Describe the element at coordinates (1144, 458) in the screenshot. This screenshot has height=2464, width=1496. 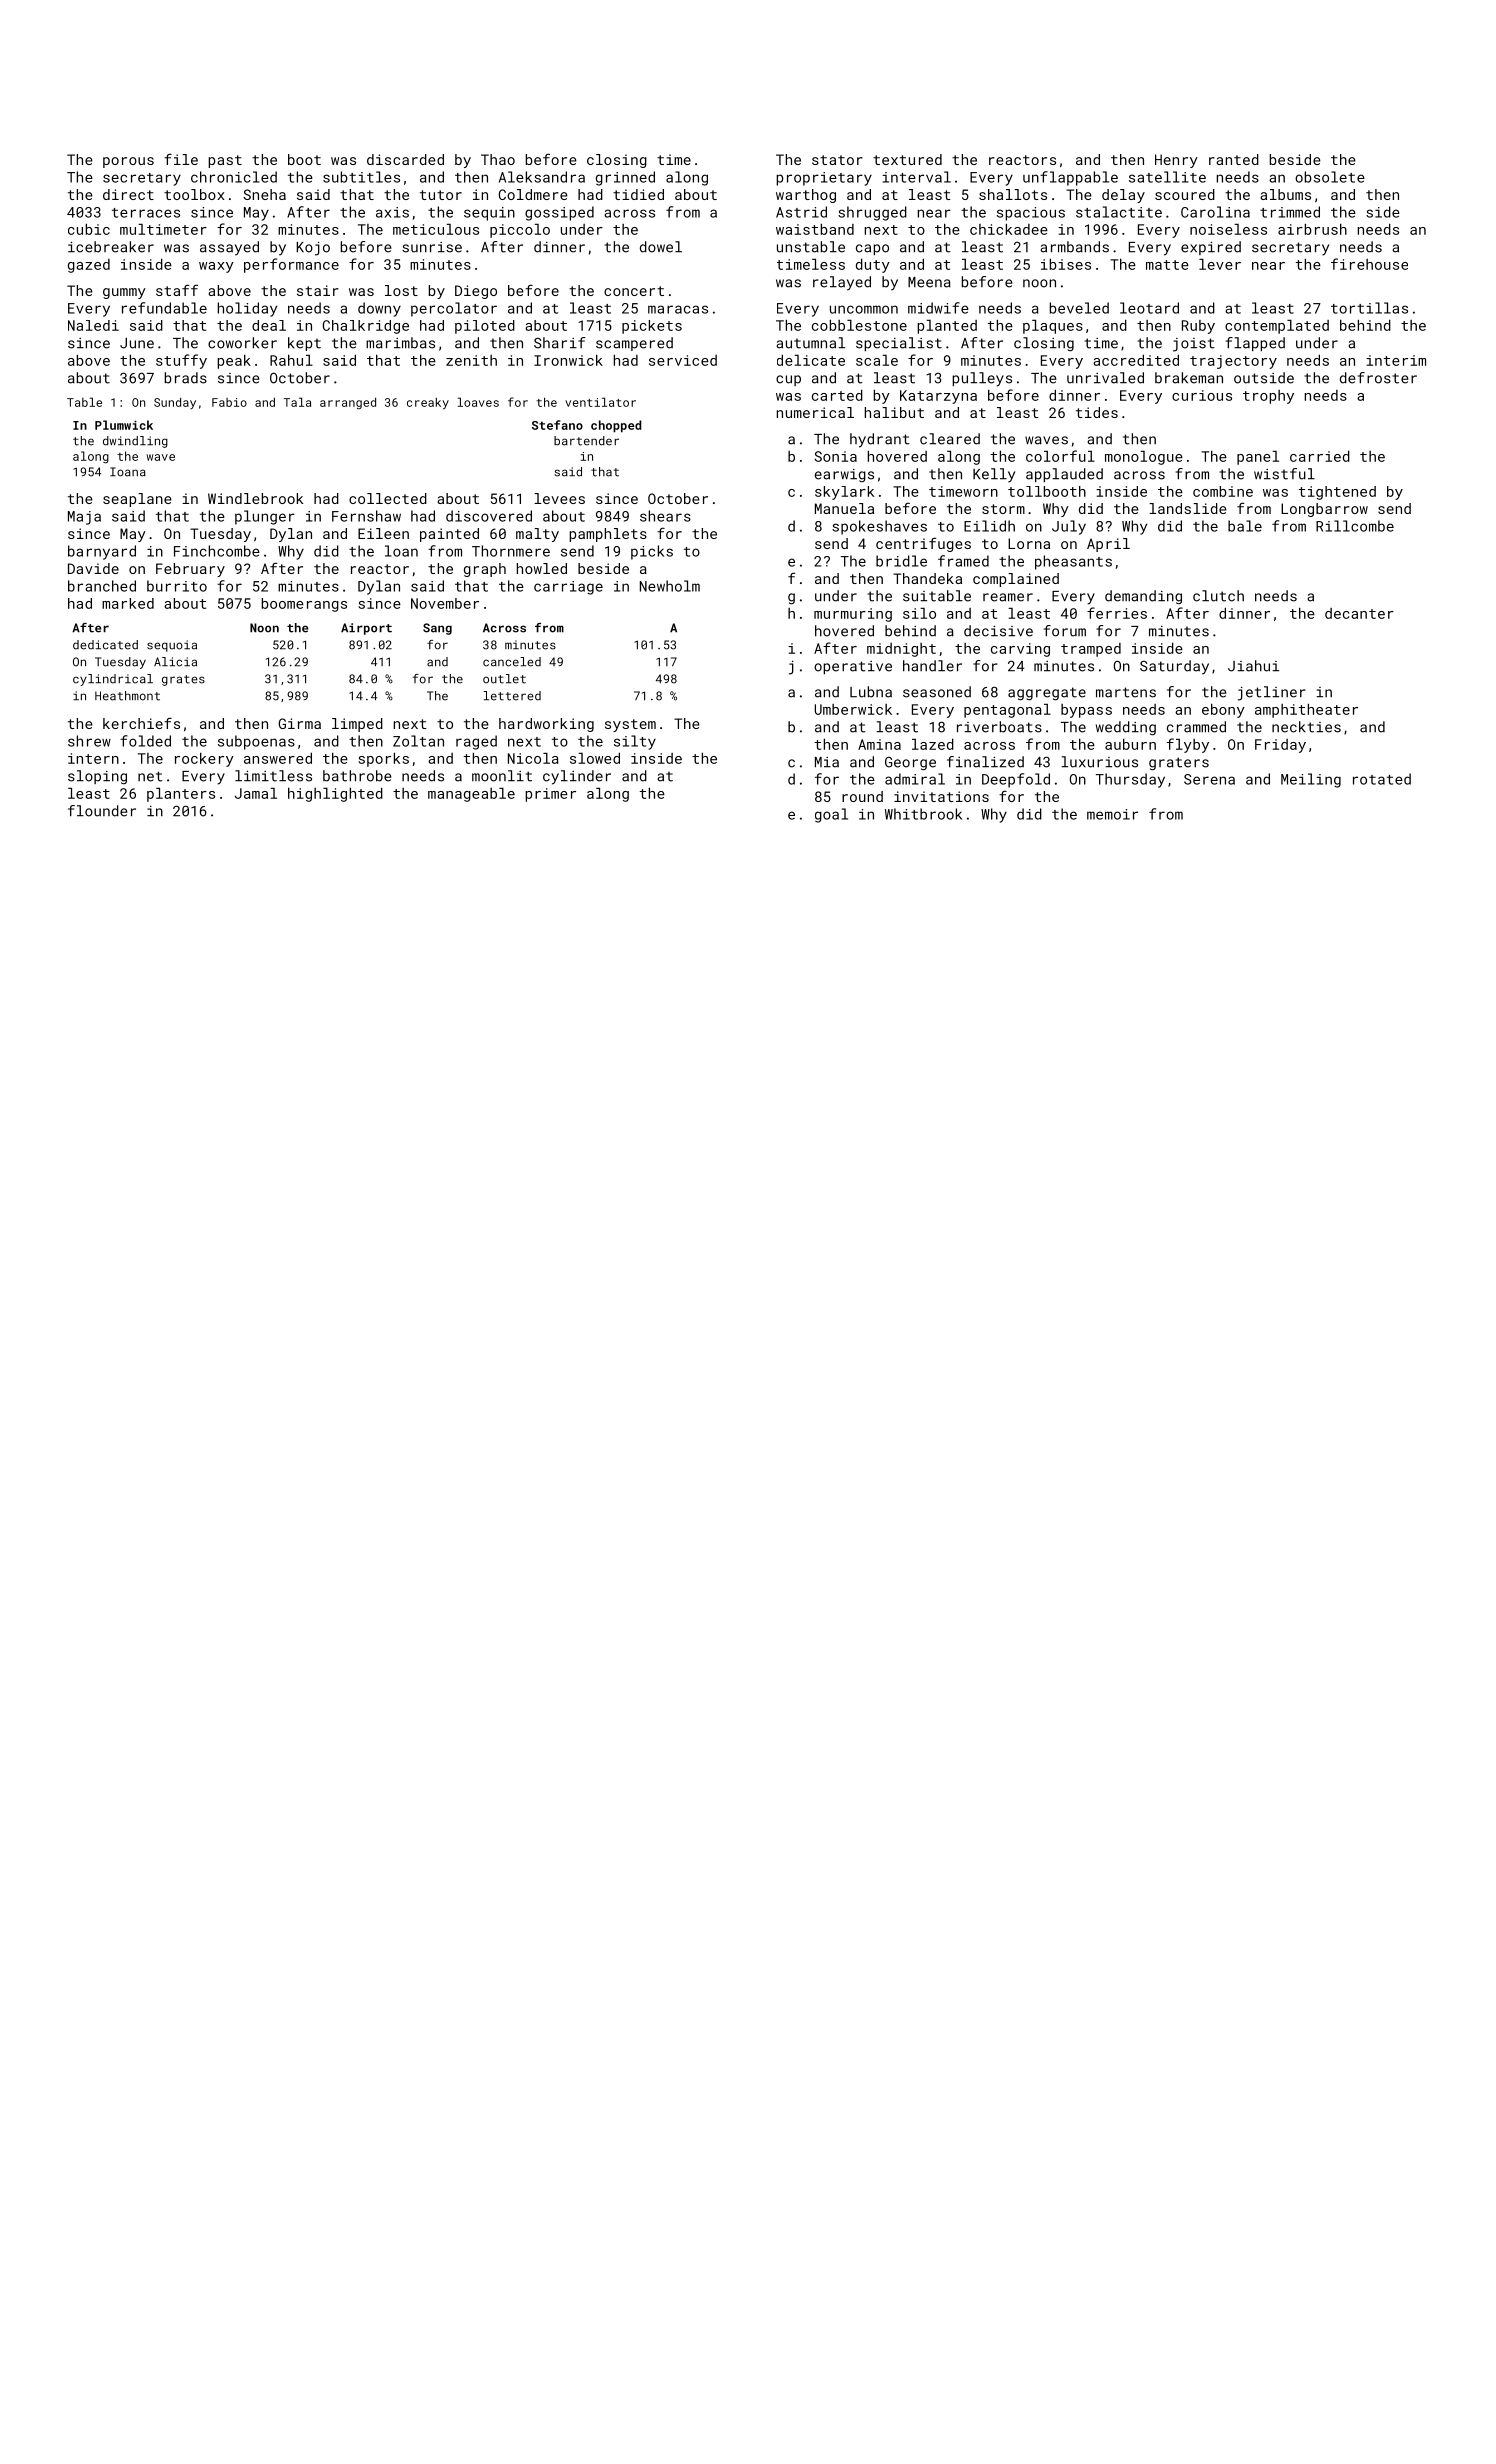
I see `monologue` at that location.
